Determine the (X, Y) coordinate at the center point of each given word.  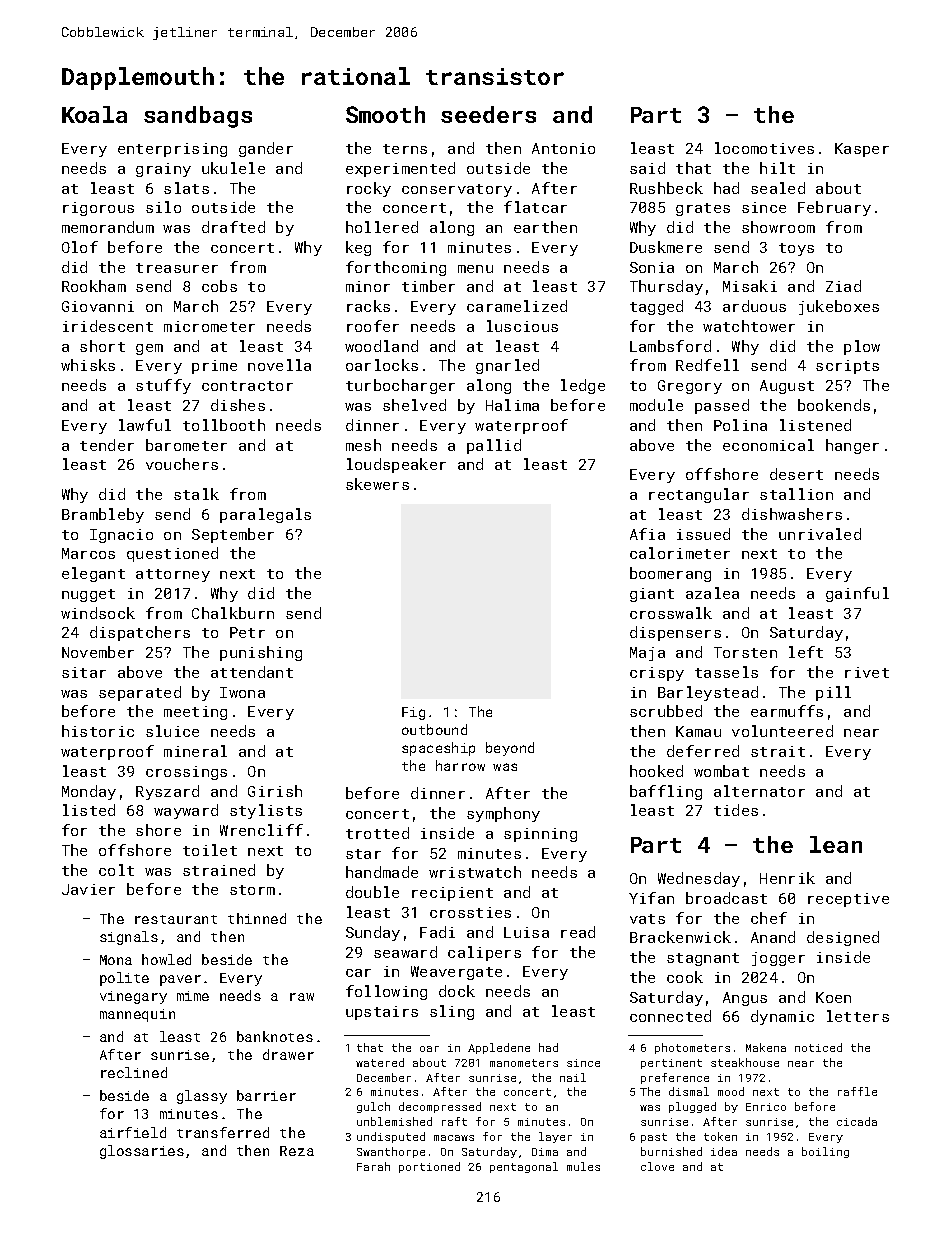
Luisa (526, 932)
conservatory (457, 190)
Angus (745, 999)
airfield (133, 1132)
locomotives (764, 148)
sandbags (198, 117)
